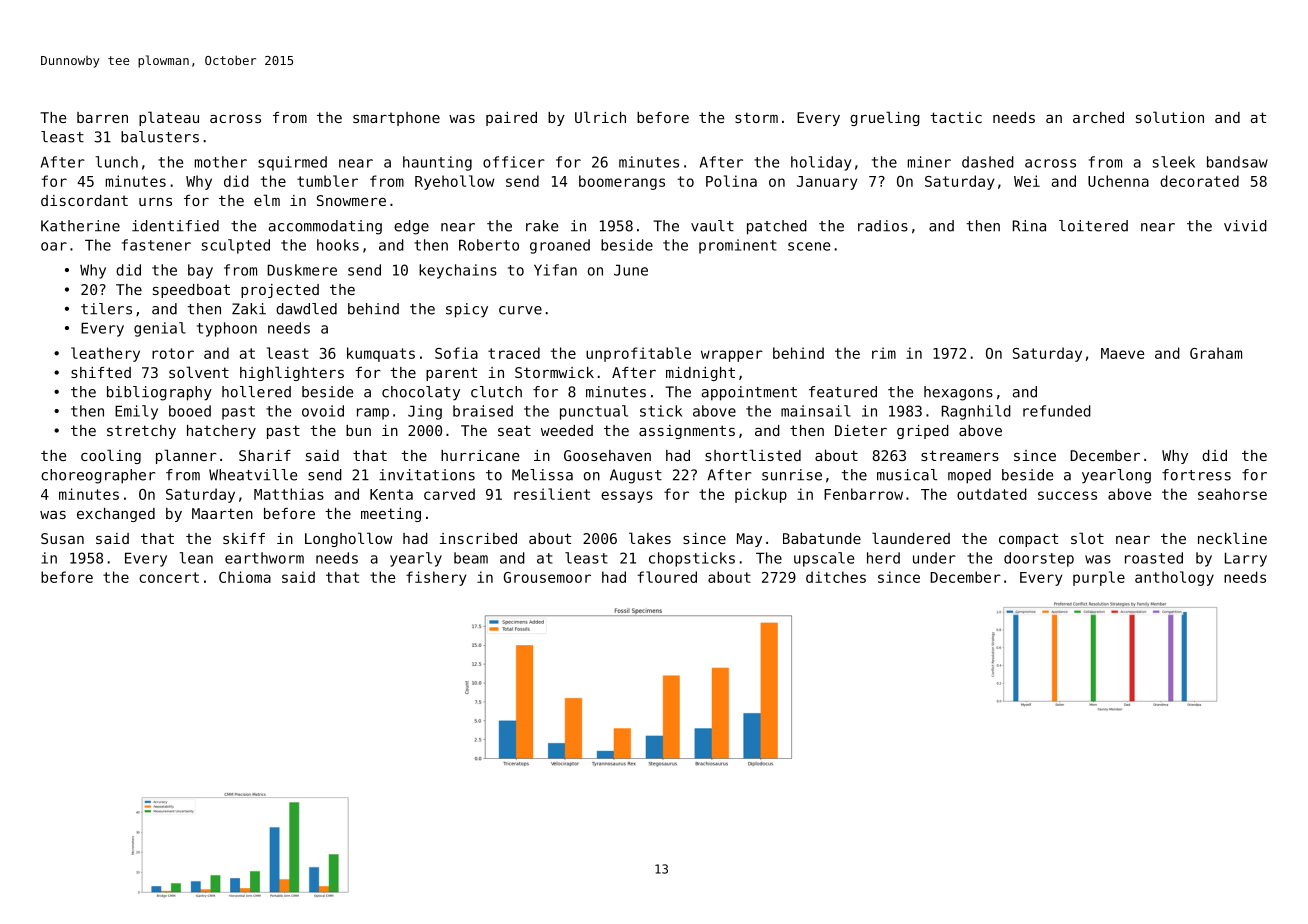 The width and height of the screenshot is (1308, 924). I want to click on smartphone, so click(396, 119).
